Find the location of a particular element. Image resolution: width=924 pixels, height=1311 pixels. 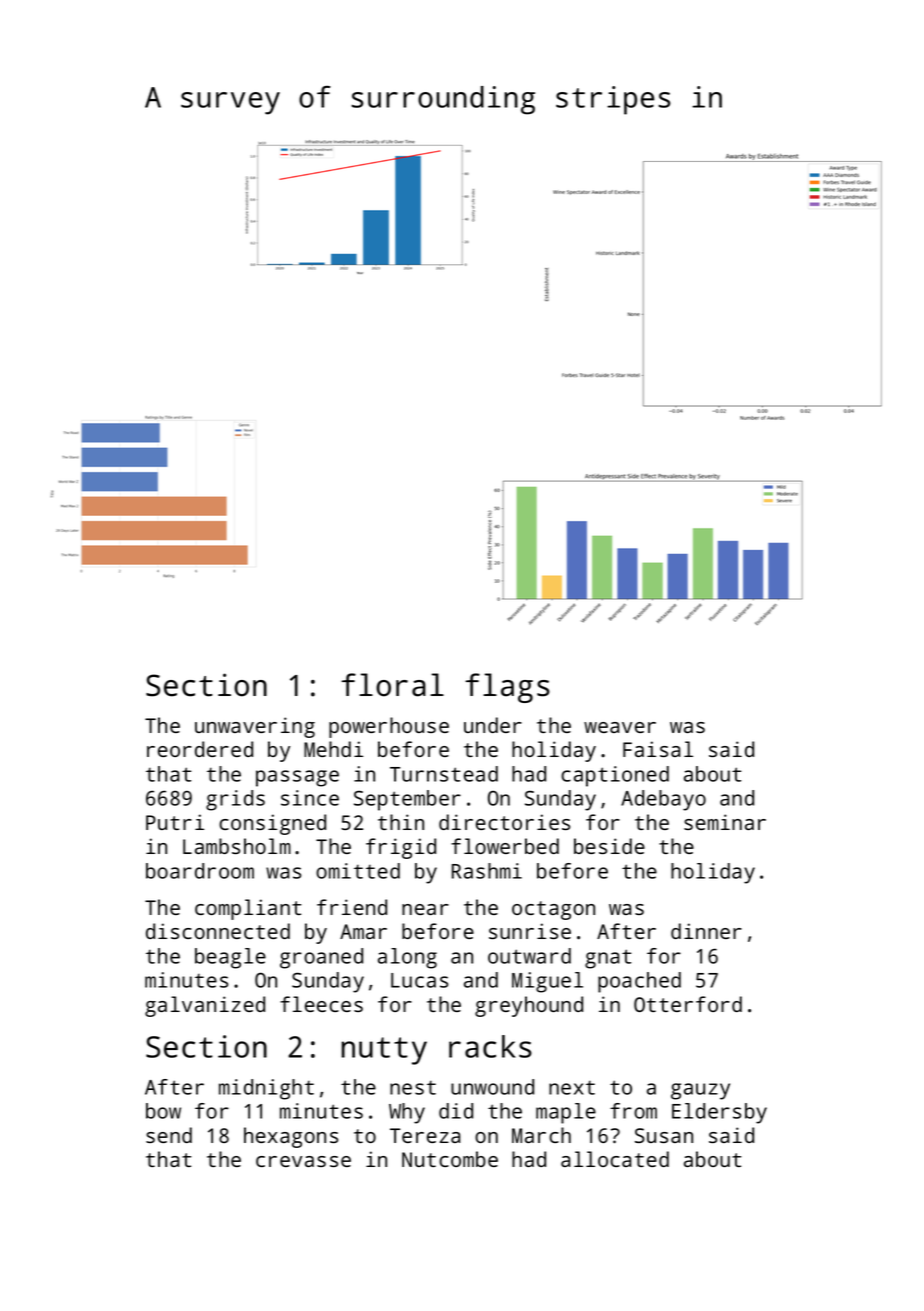

fleeces is located at coordinates (321, 1004).
